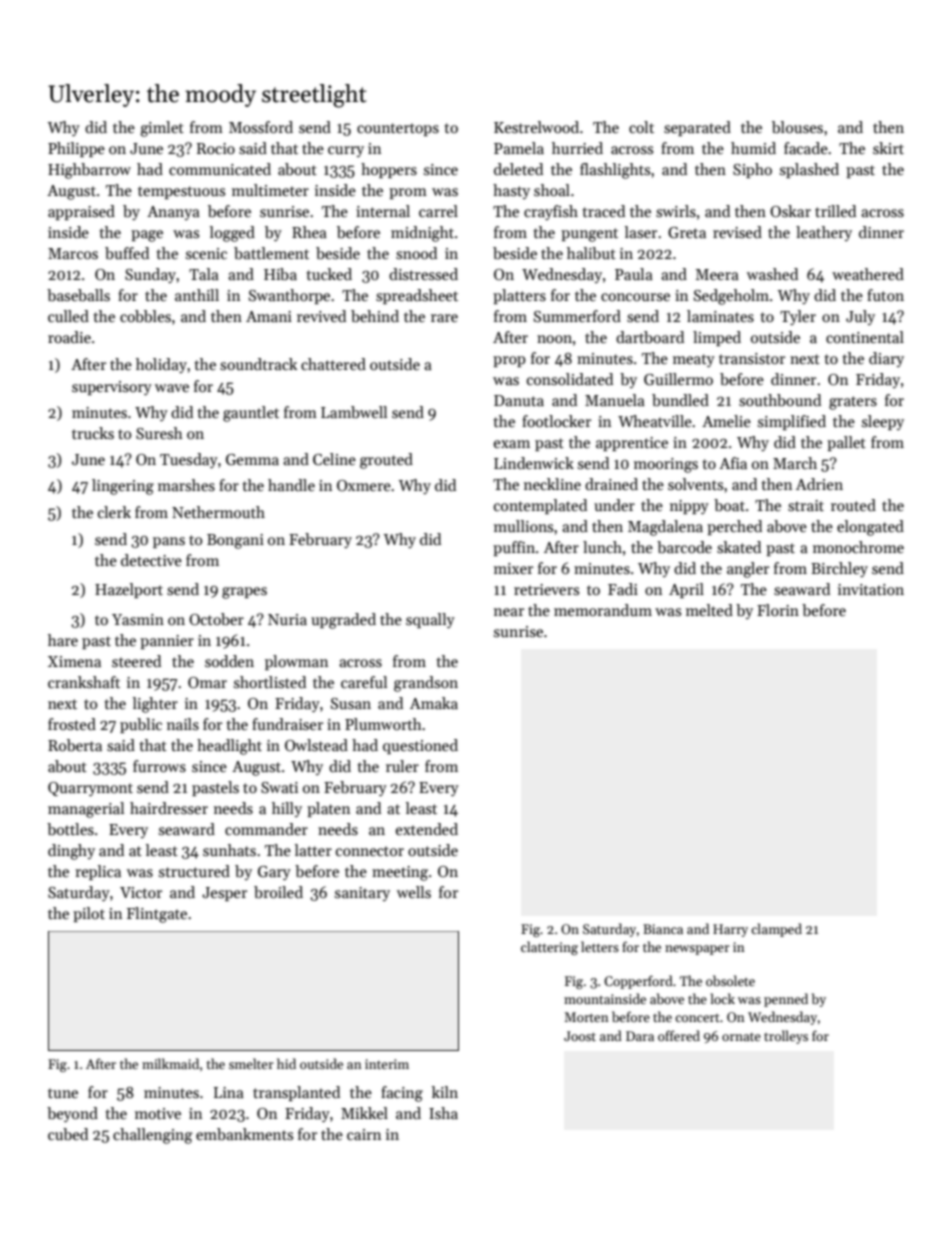 This document has width=952, height=1233. Describe the element at coordinates (362, 894) in the document. I see `sanitary` at that location.
